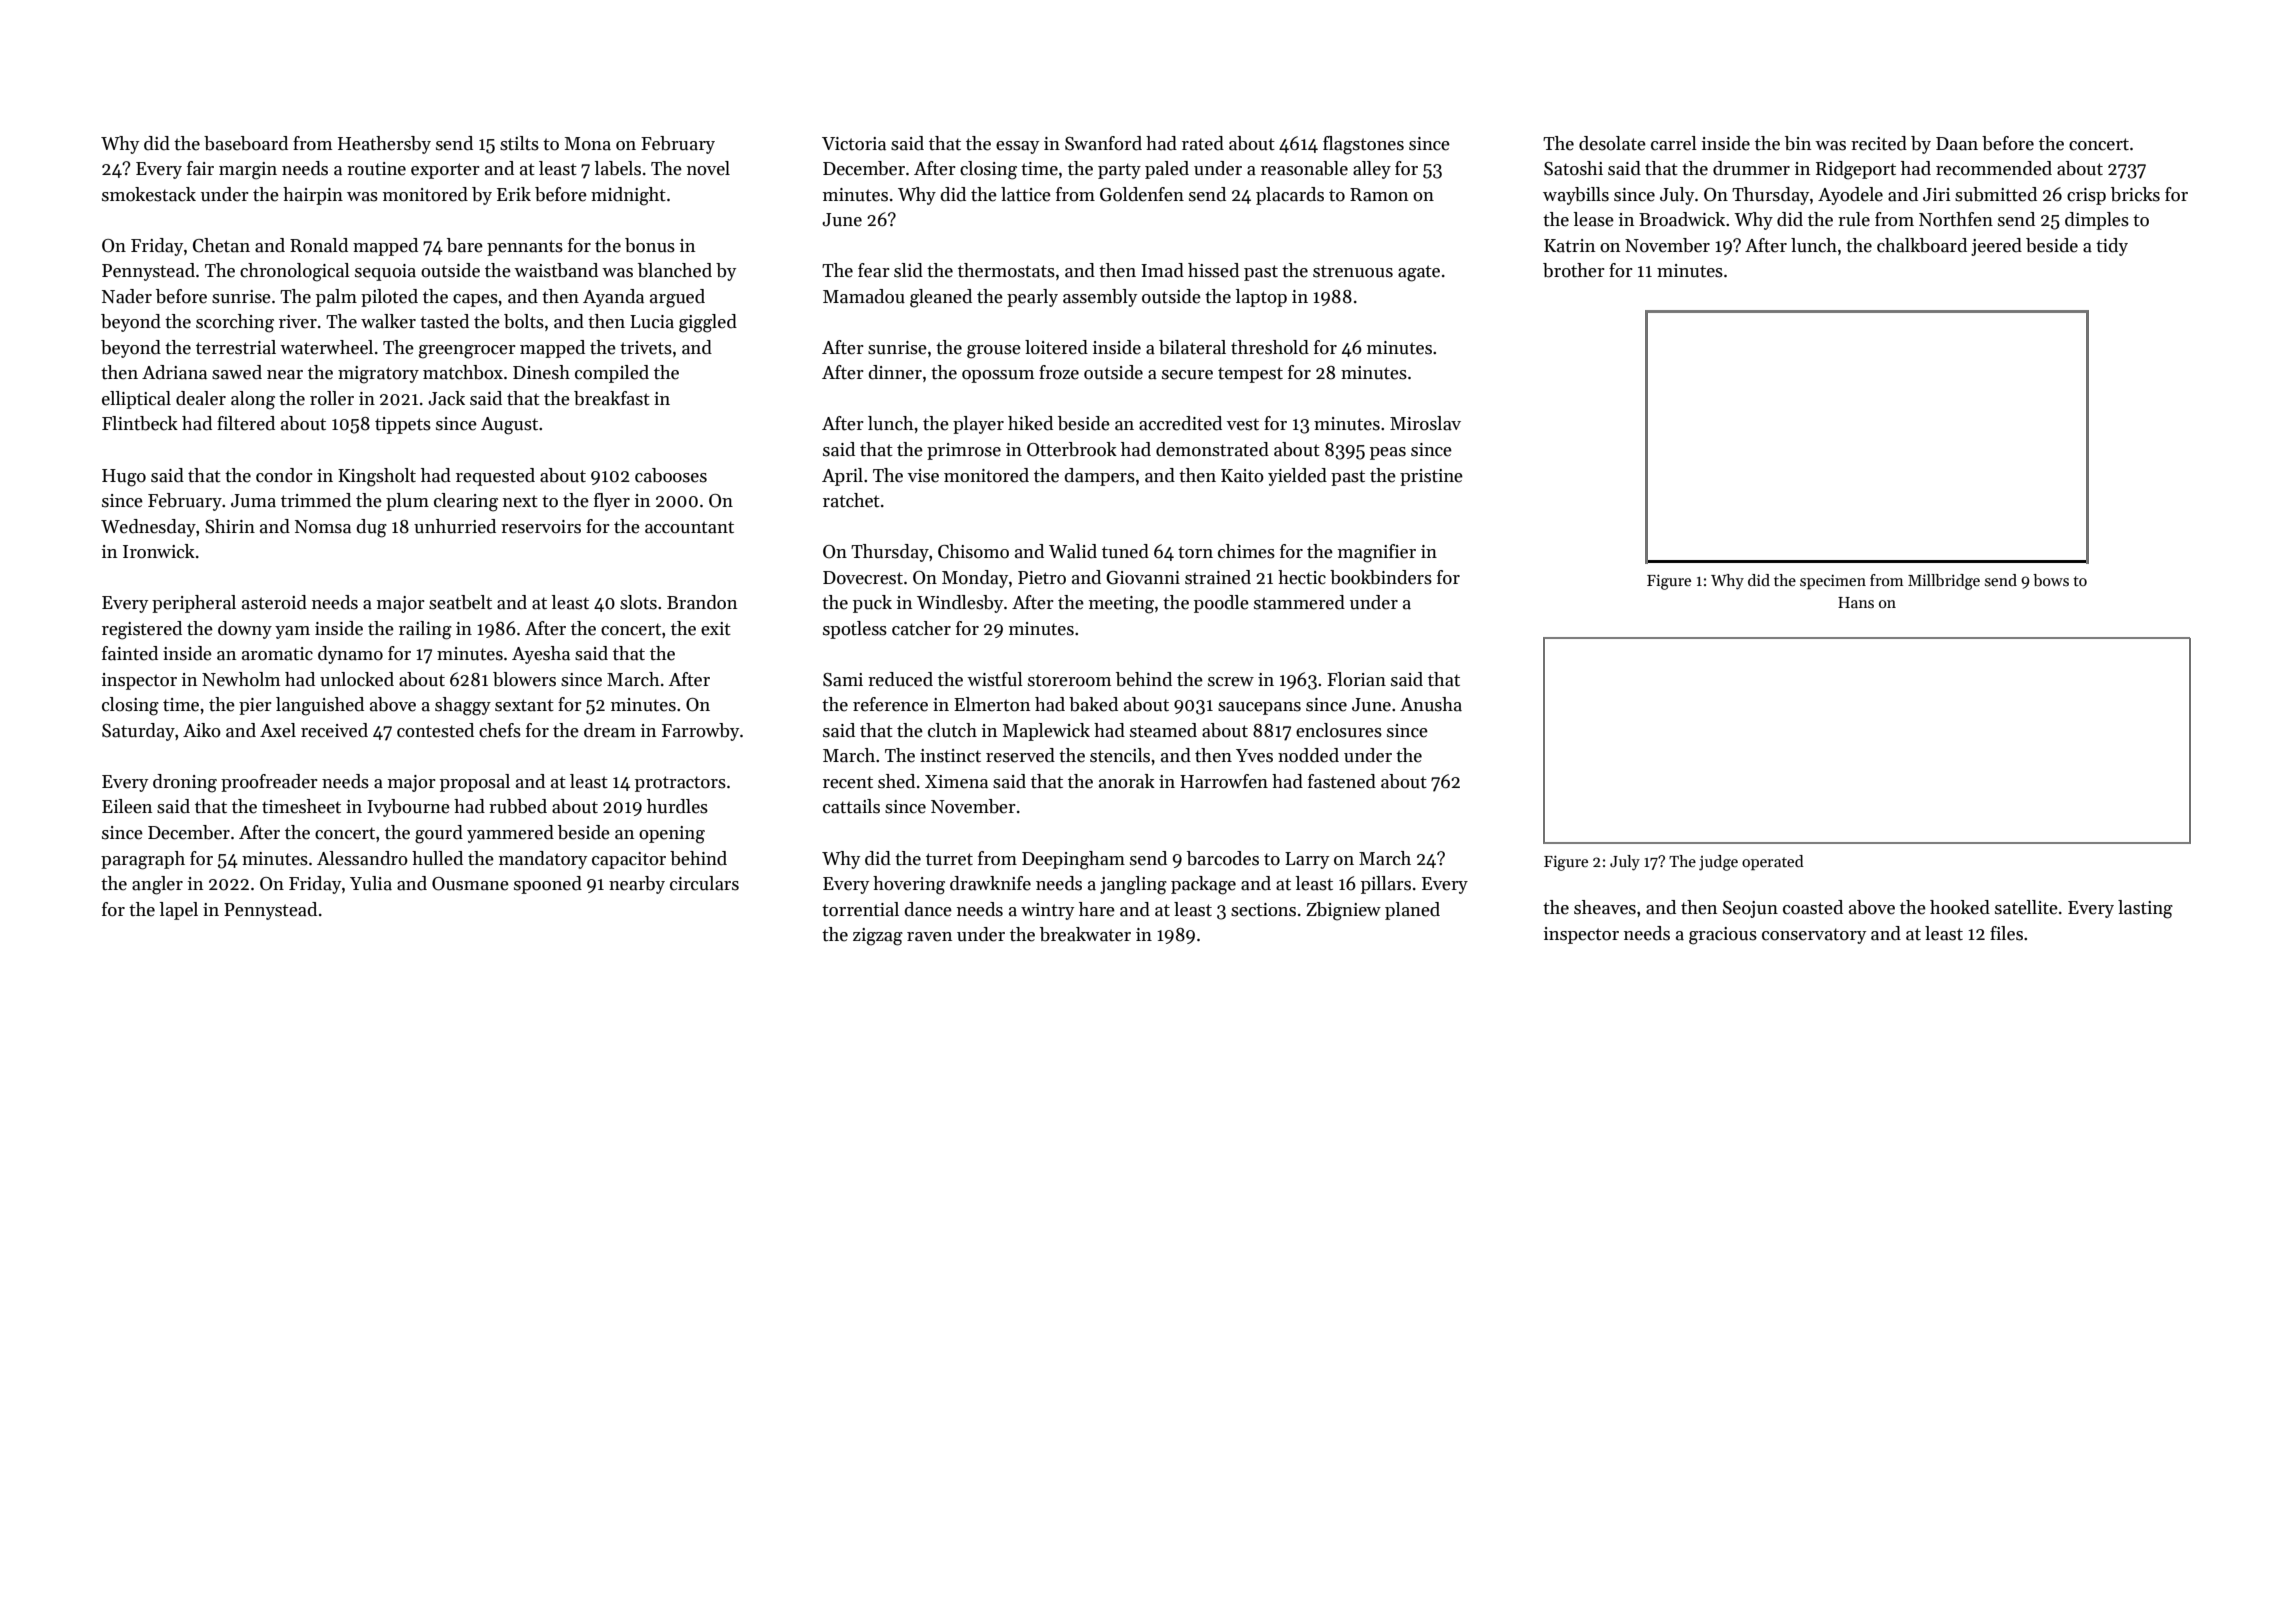 The width and height of the screenshot is (2292, 1620). Describe the element at coordinates (949, 859) in the screenshot. I see `turret` at that location.
